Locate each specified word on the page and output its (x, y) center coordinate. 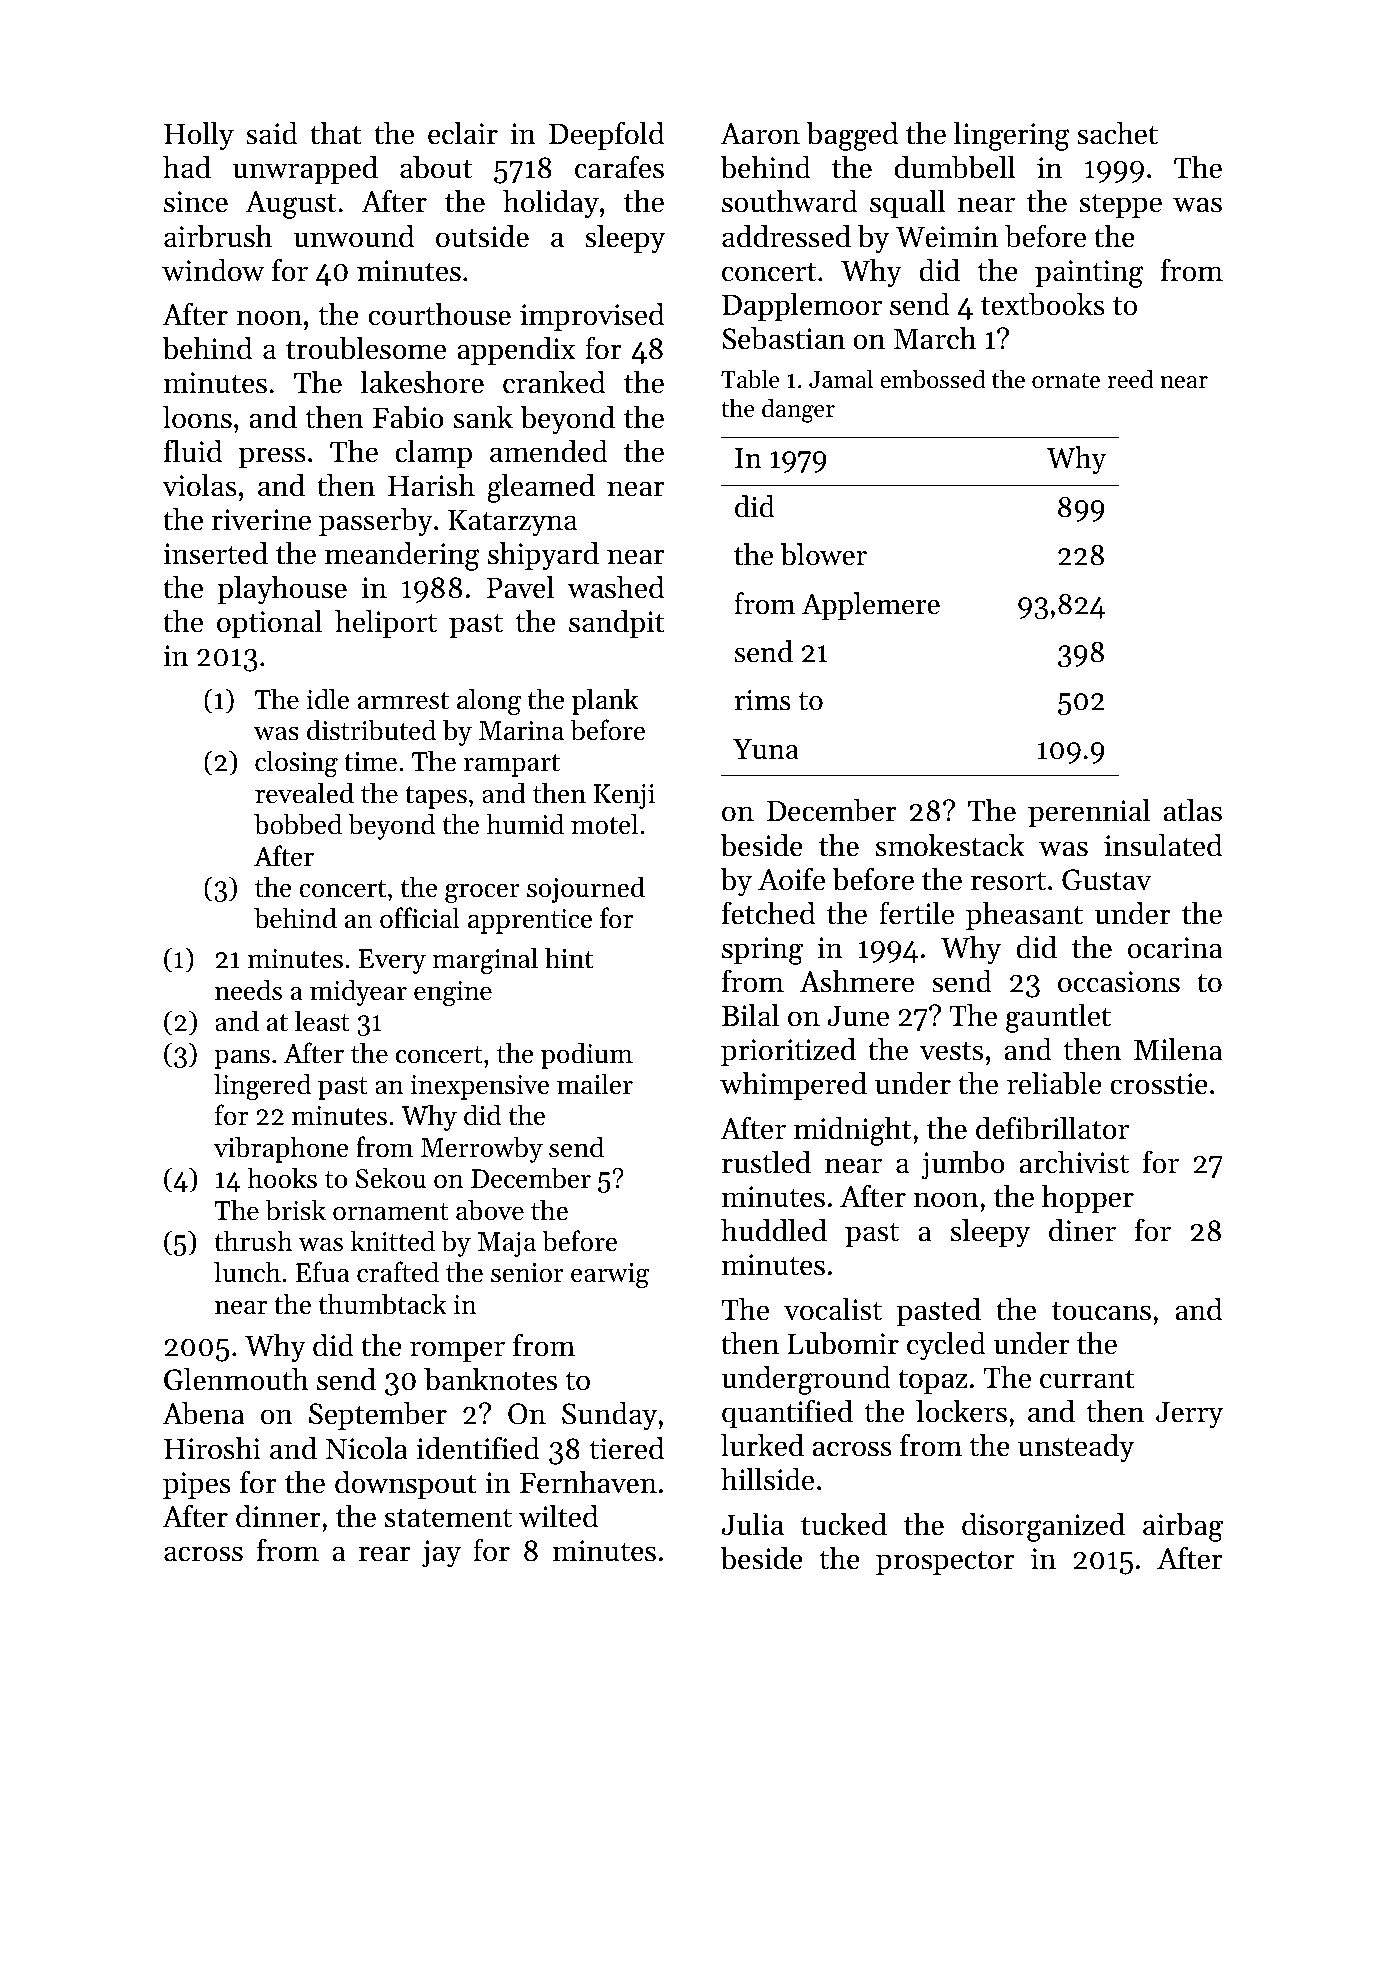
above (490, 1210)
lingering (1012, 136)
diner (1082, 1230)
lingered (262, 1087)
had (187, 167)
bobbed (298, 824)
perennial (1089, 813)
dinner (278, 1516)
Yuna (766, 749)
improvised (592, 317)
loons (197, 417)
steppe (1121, 206)
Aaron (760, 134)
